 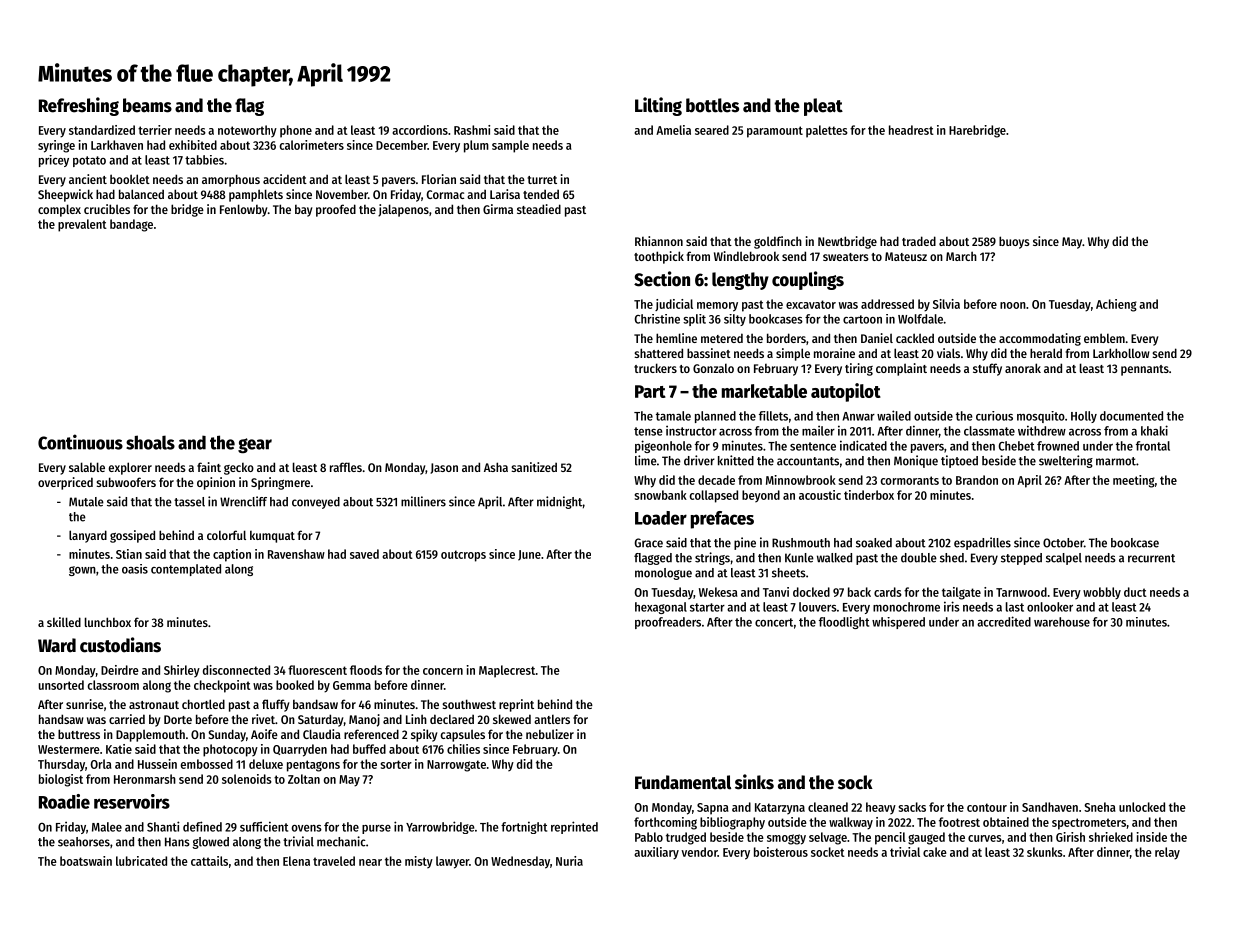 What do you see at coordinates (1145, 370) in the screenshot?
I see `pennants` at bounding box center [1145, 370].
